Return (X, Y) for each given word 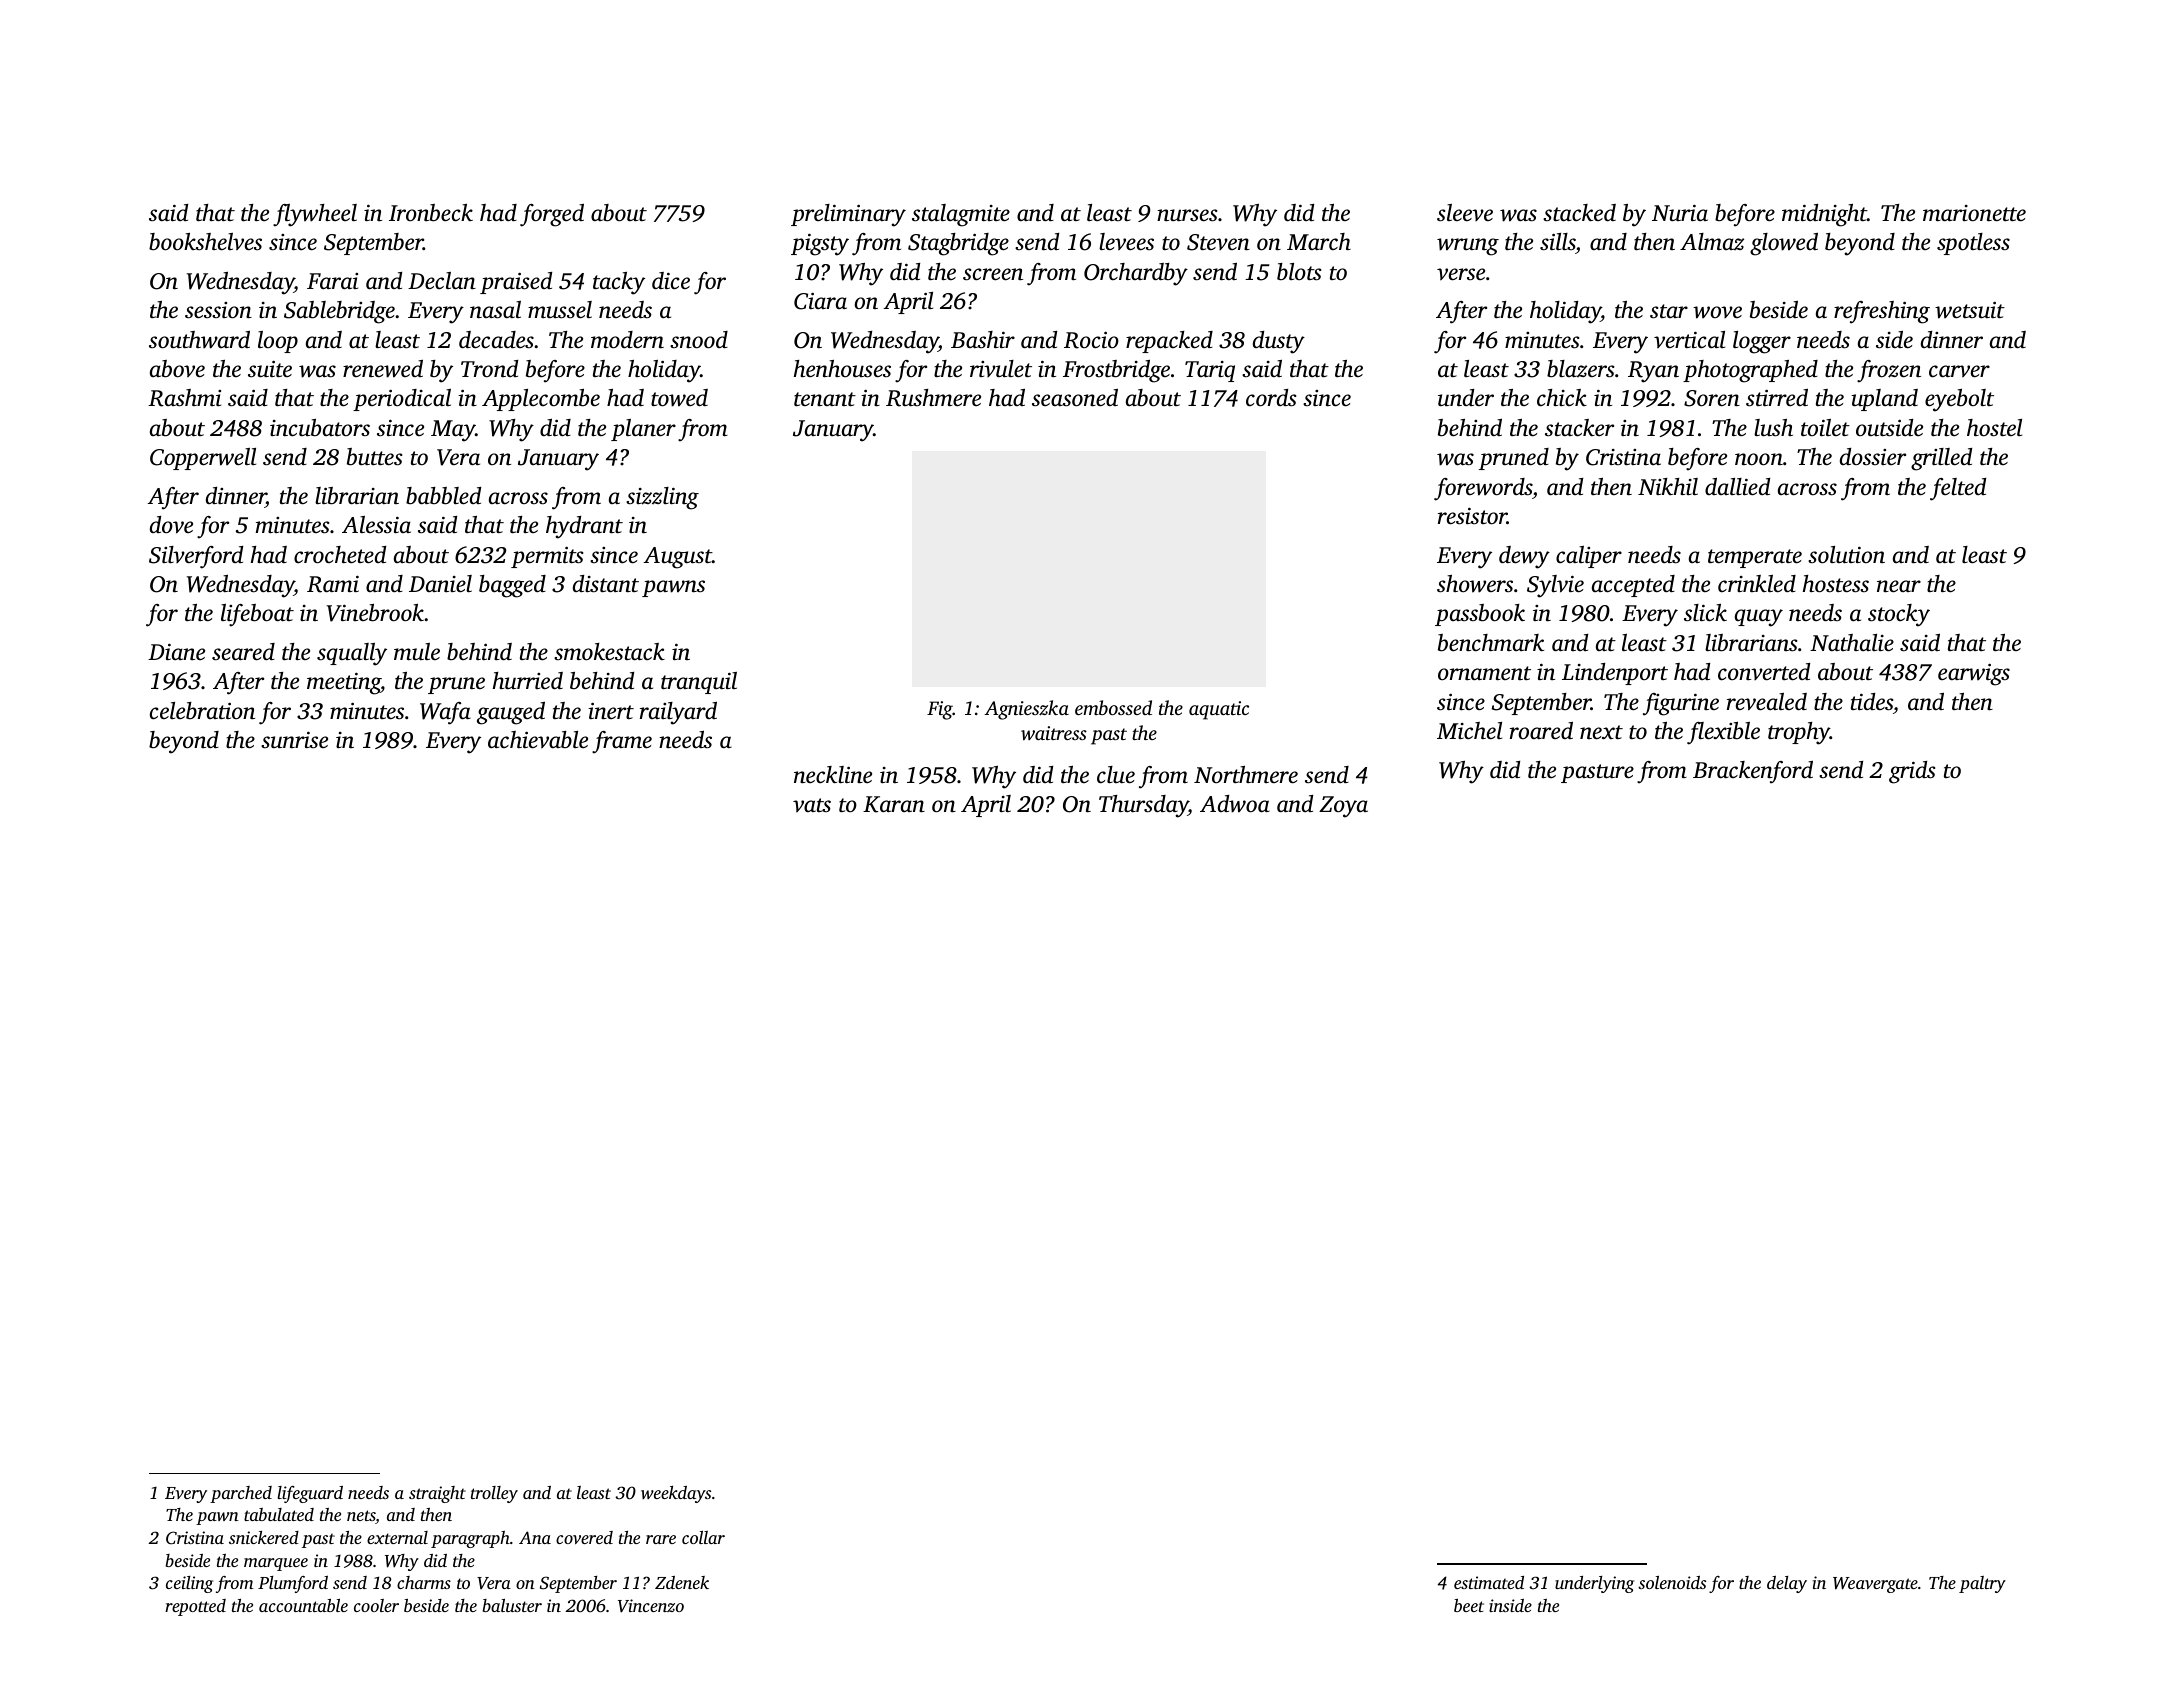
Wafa (445, 713)
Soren (1712, 398)
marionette (1974, 213)
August (678, 558)
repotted (195, 1607)
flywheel (315, 215)
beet (1469, 1605)
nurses (1187, 215)
